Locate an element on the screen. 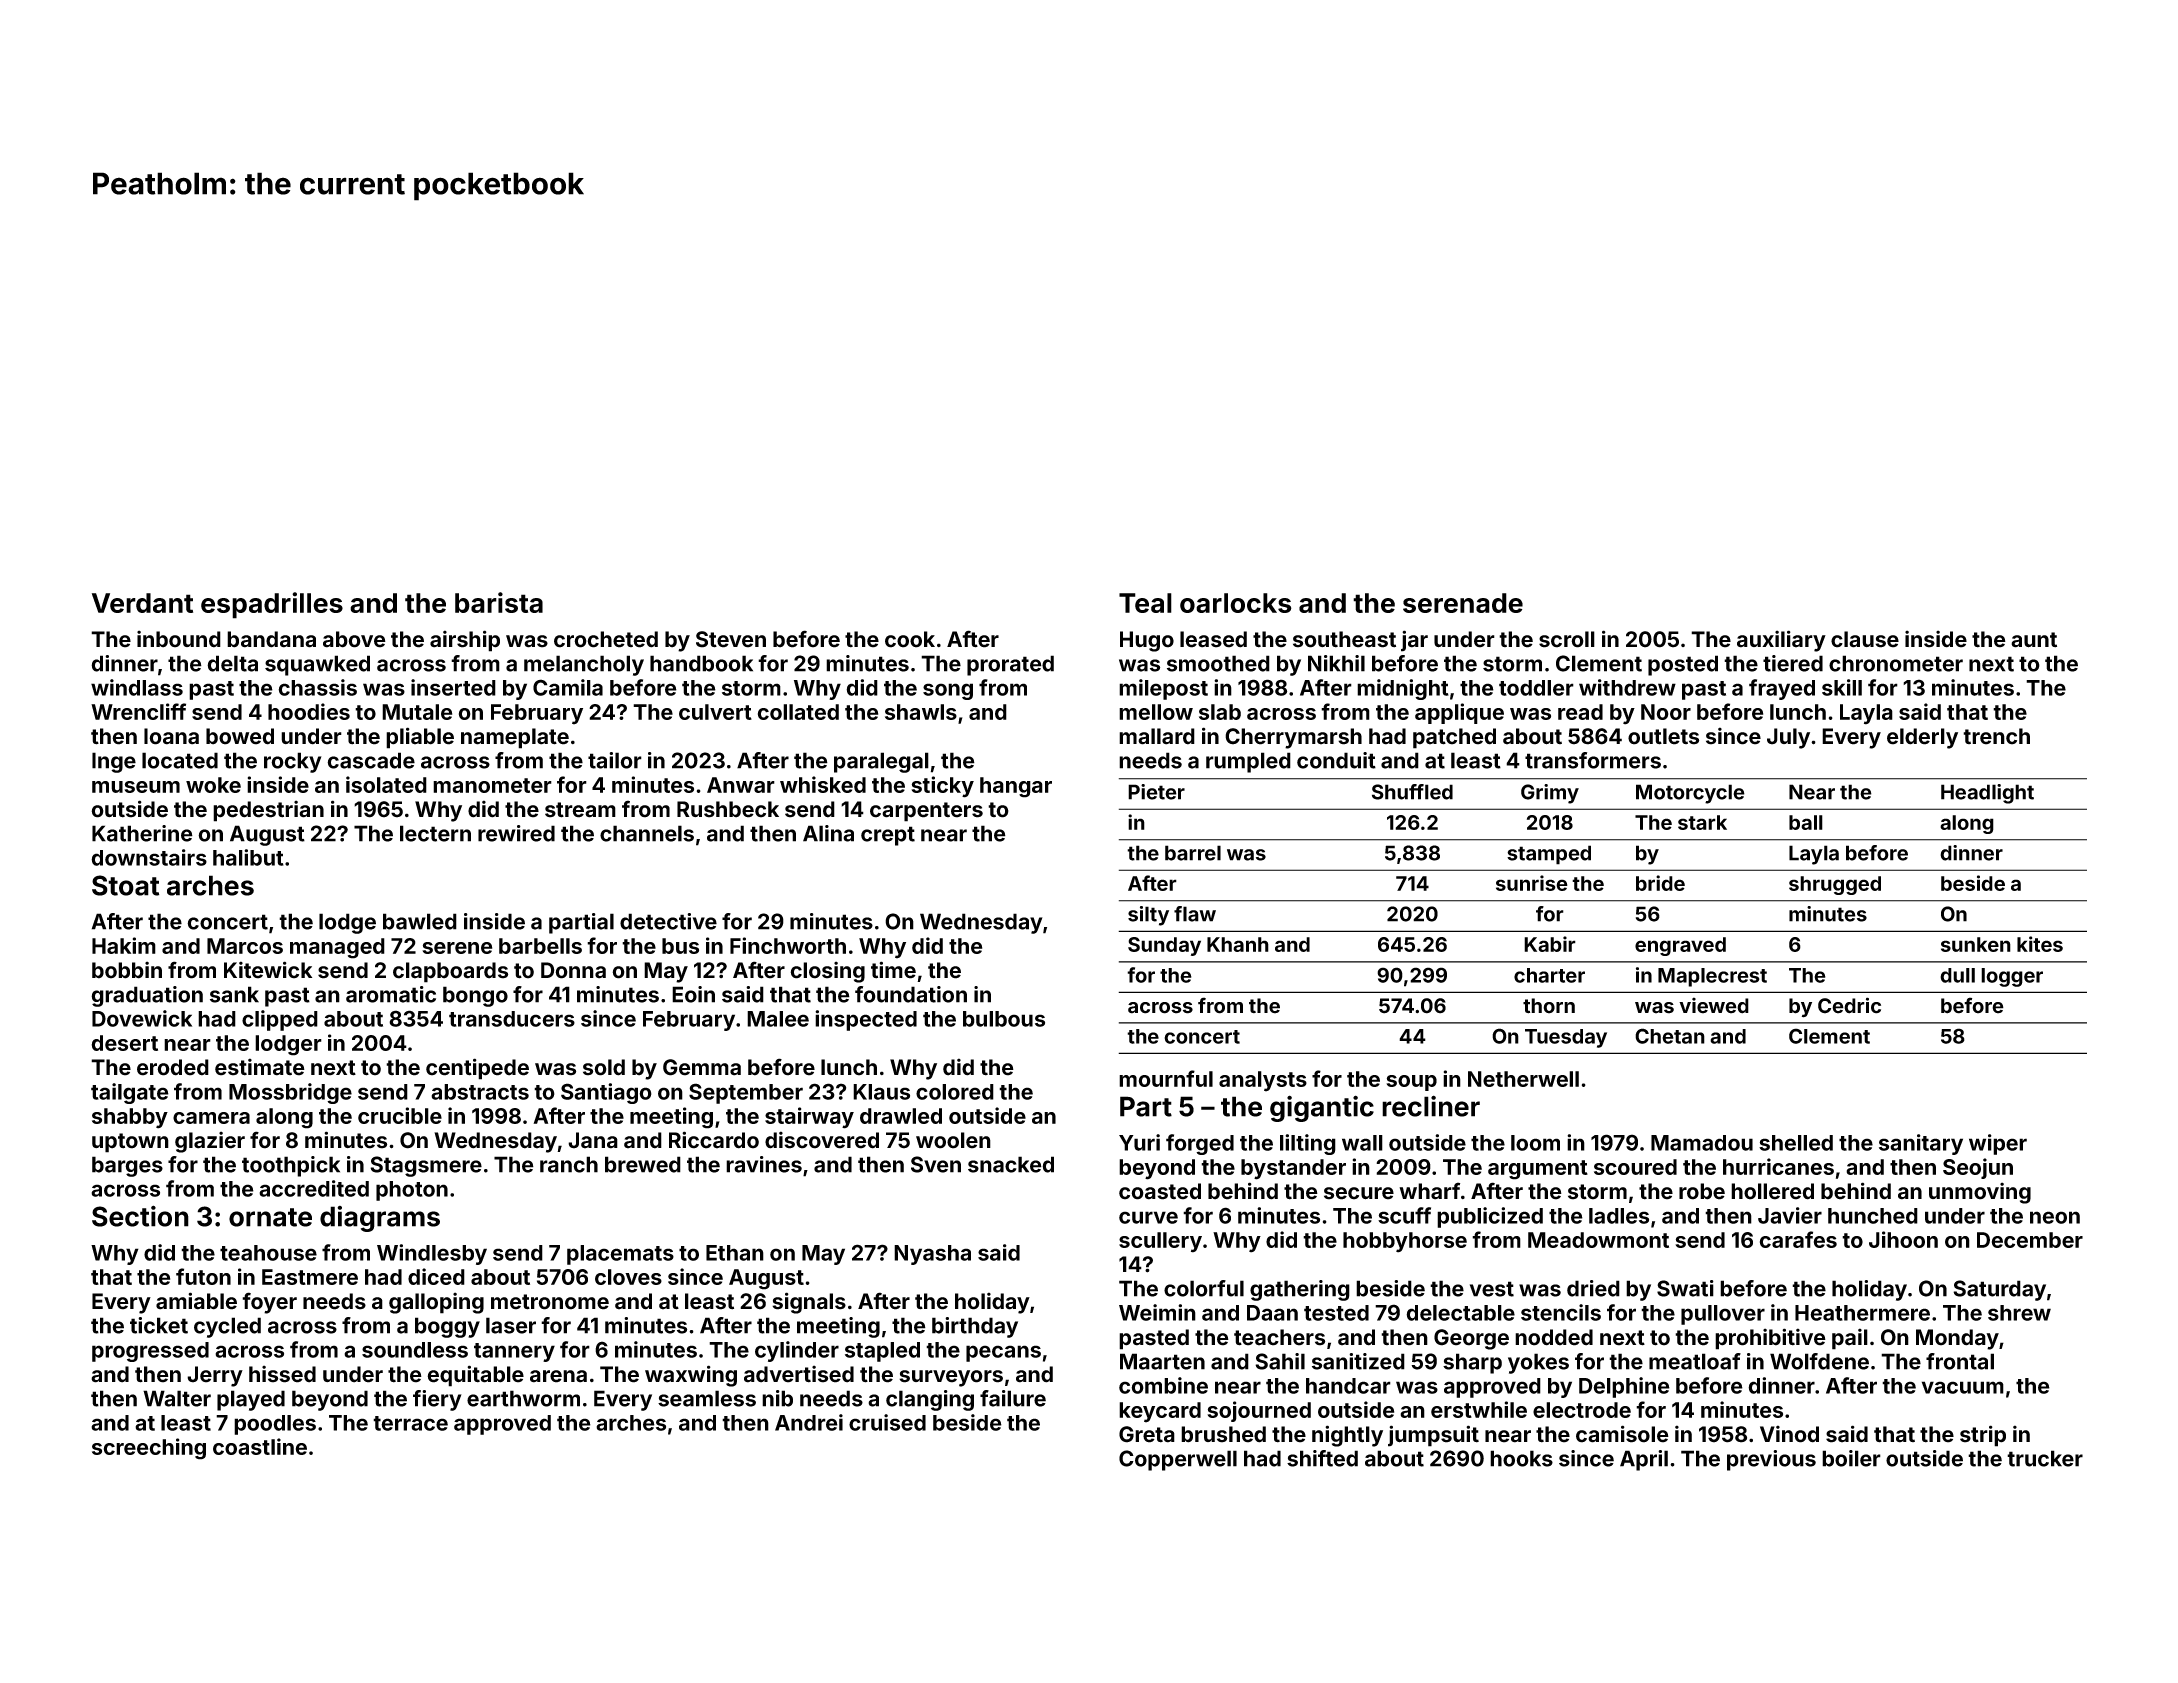 Image resolution: width=2178 pixels, height=1683 pixels. Wrencliff is located at coordinates (138, 711).
